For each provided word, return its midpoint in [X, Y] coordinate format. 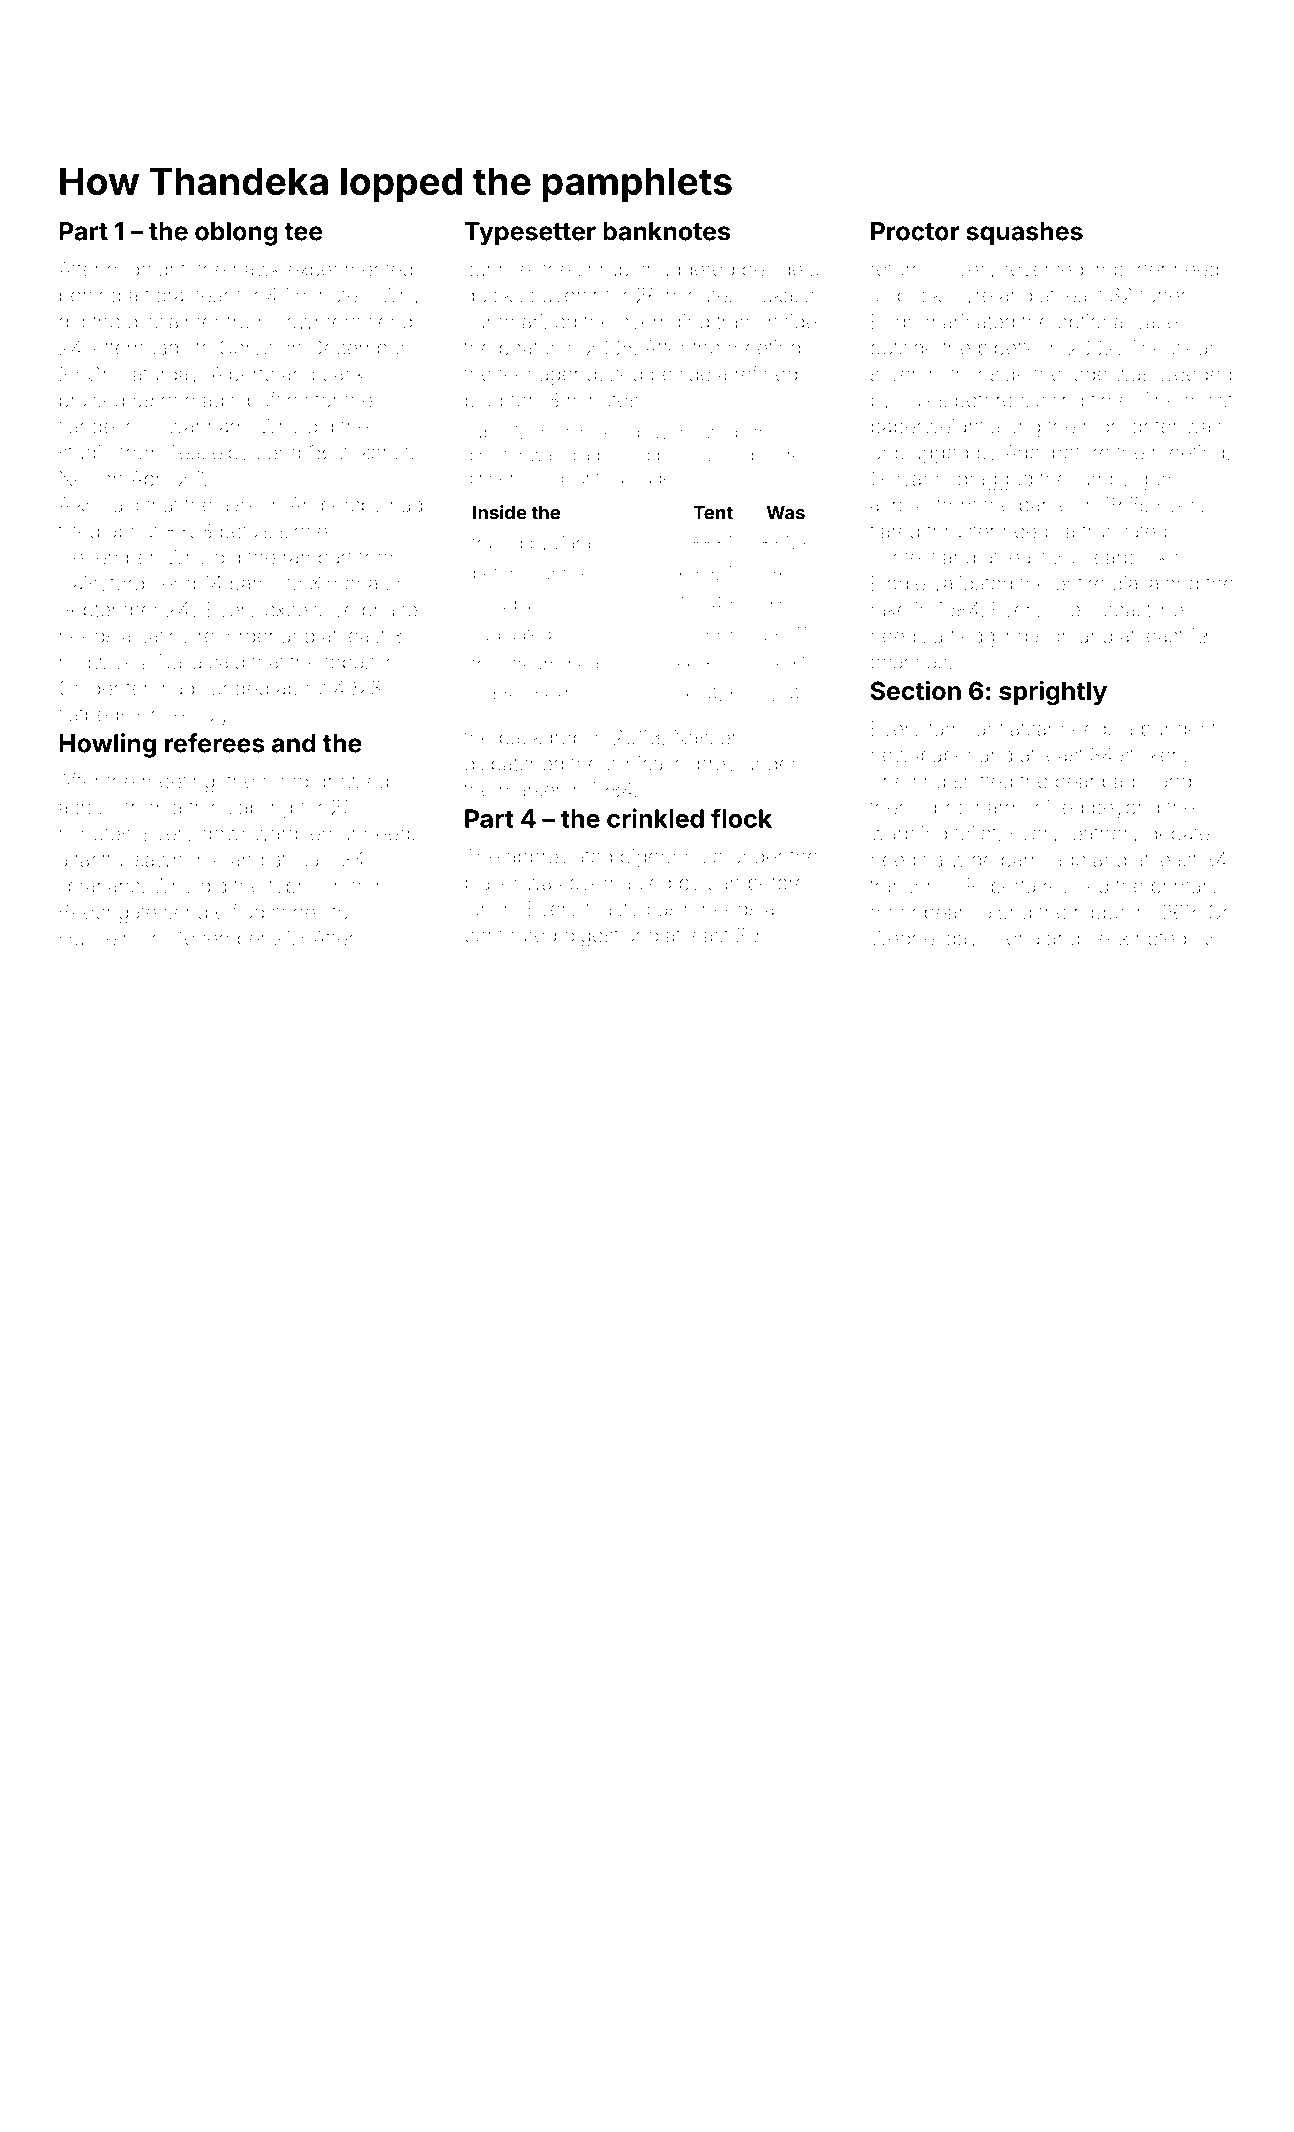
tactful [101, 859]
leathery [1104, 835]
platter [492, 884]
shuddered [685, 269]
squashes [1024, 234]
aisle [240, 505]
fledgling [988, 637]
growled [352, 783]
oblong [236, 234]
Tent [713, 512]
